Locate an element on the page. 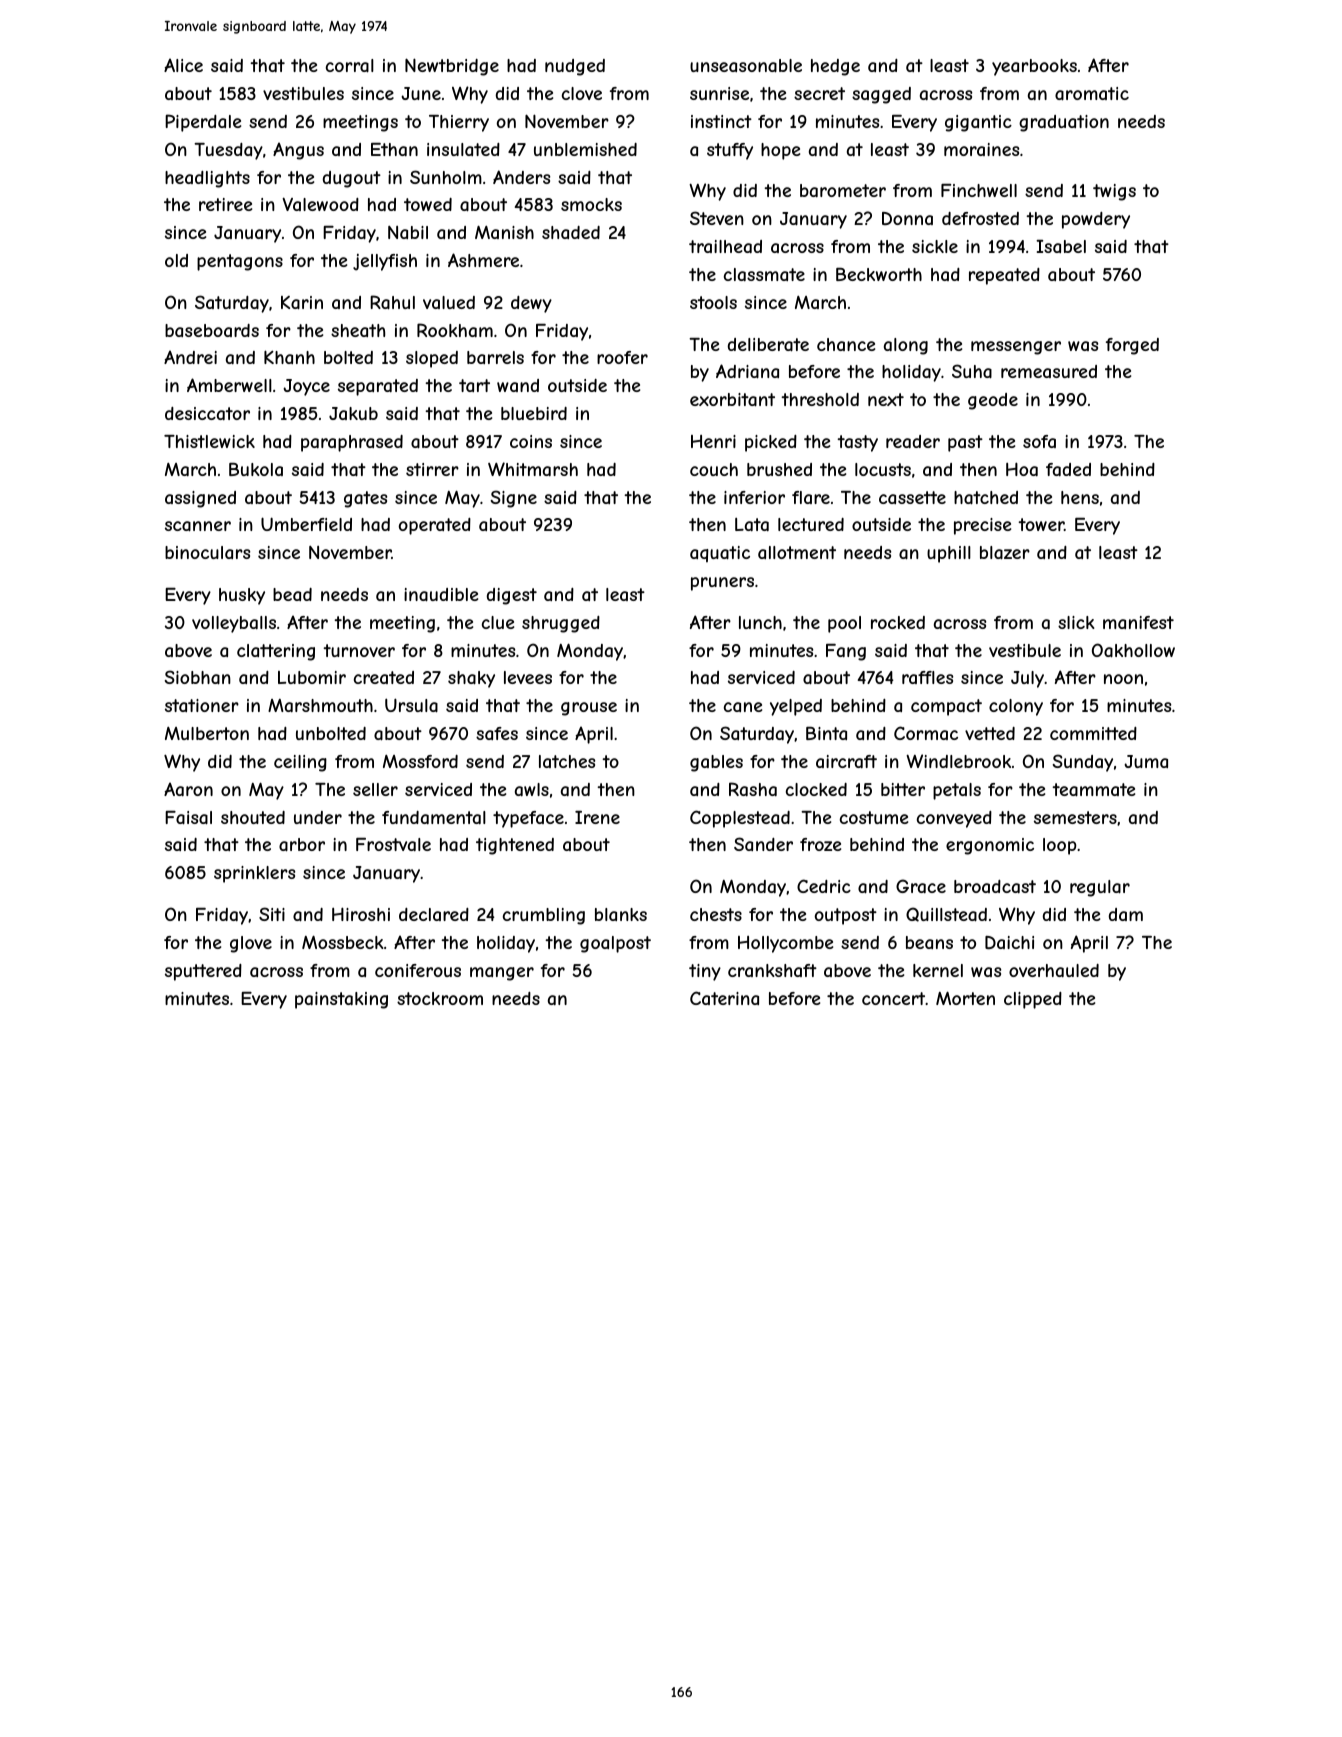  dugout is located at coordinates (352, 179).
